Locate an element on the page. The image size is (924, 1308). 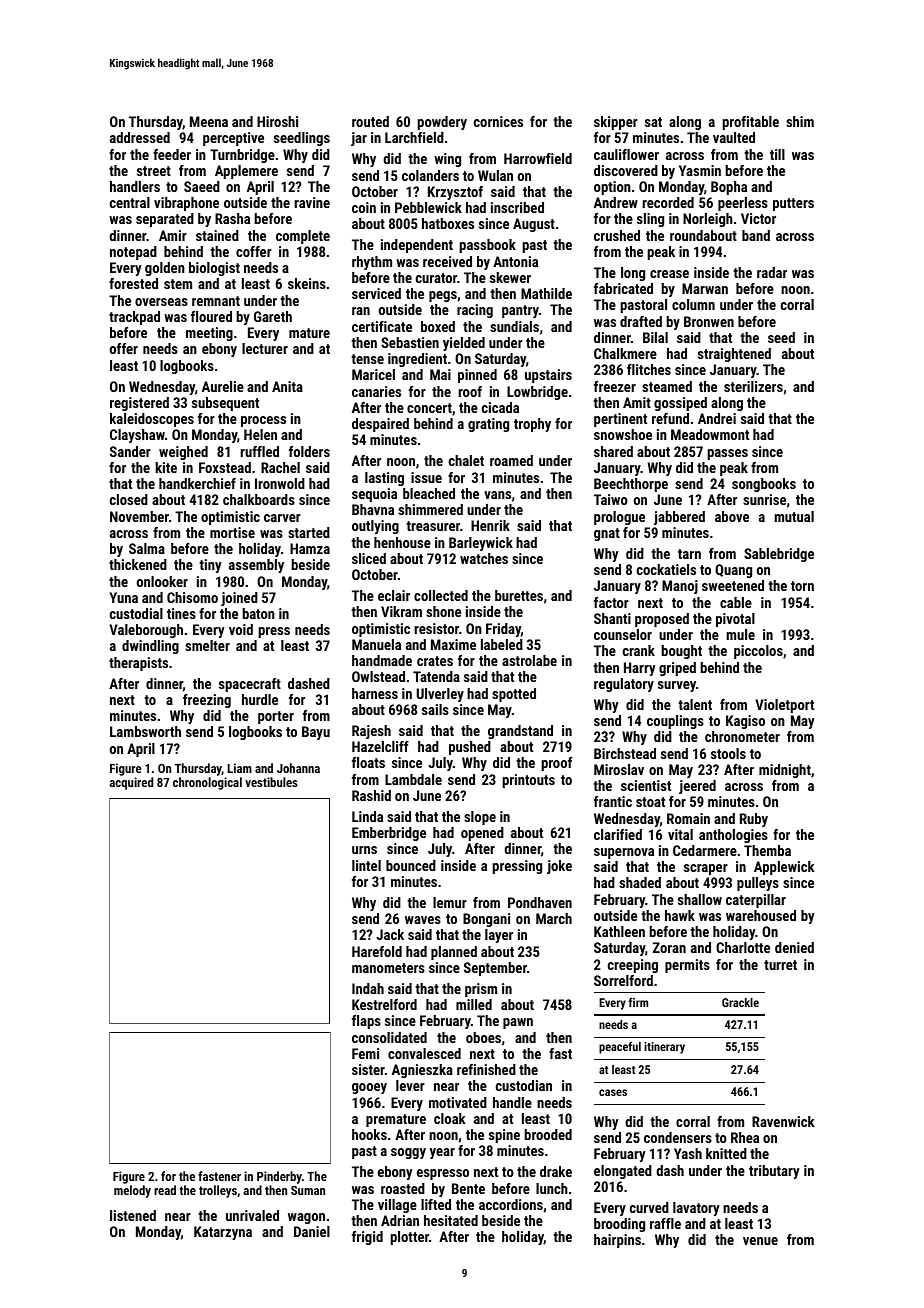
vital is located at coordinates (680, 834).
